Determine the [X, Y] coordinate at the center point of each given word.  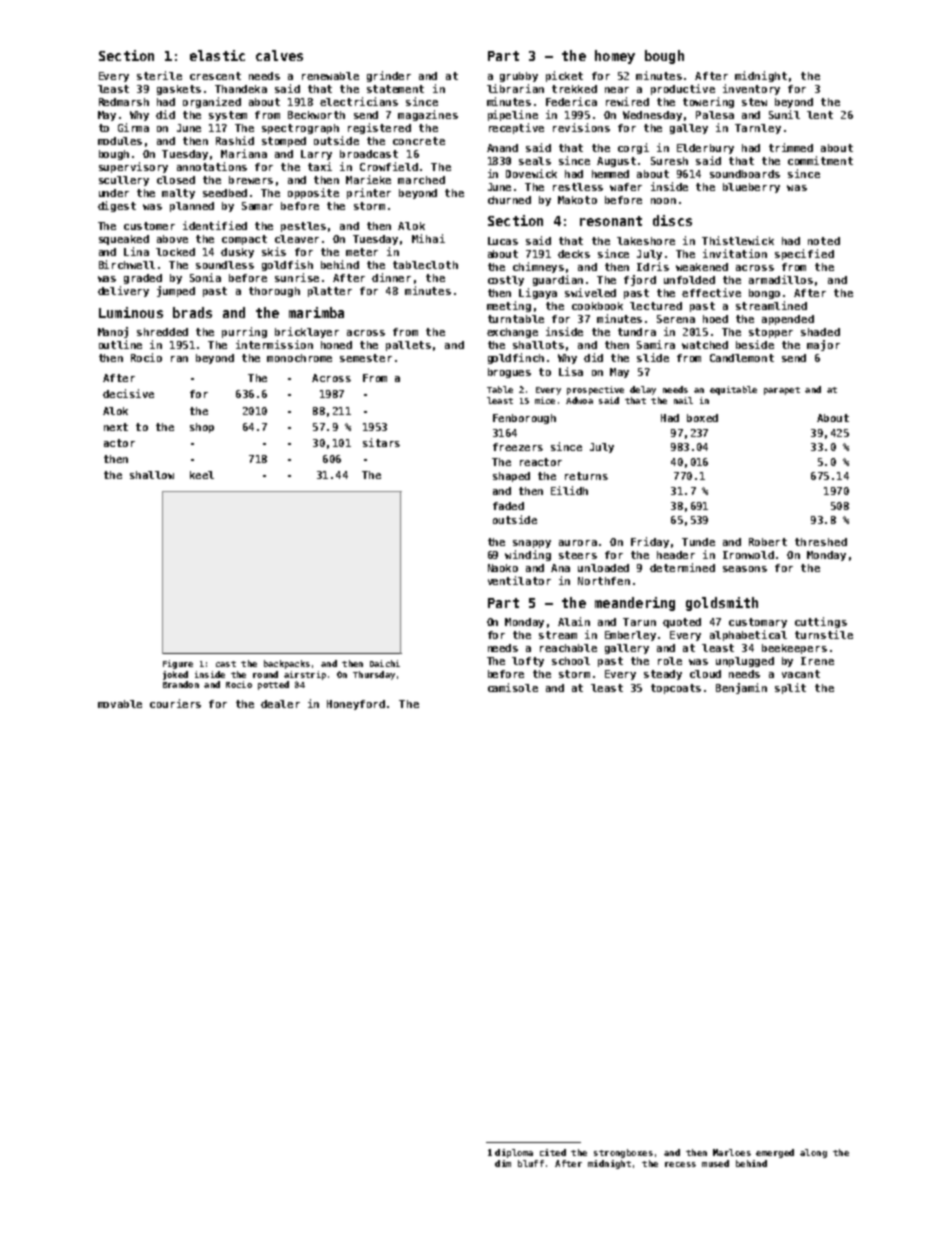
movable [120, 704]
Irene [817, 661]
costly [506, 281]
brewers [251, 180]
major [823, 345]
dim [503, 1163]
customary [758, 623]
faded [508, 506]
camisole [513, 687]
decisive [128, 393]
